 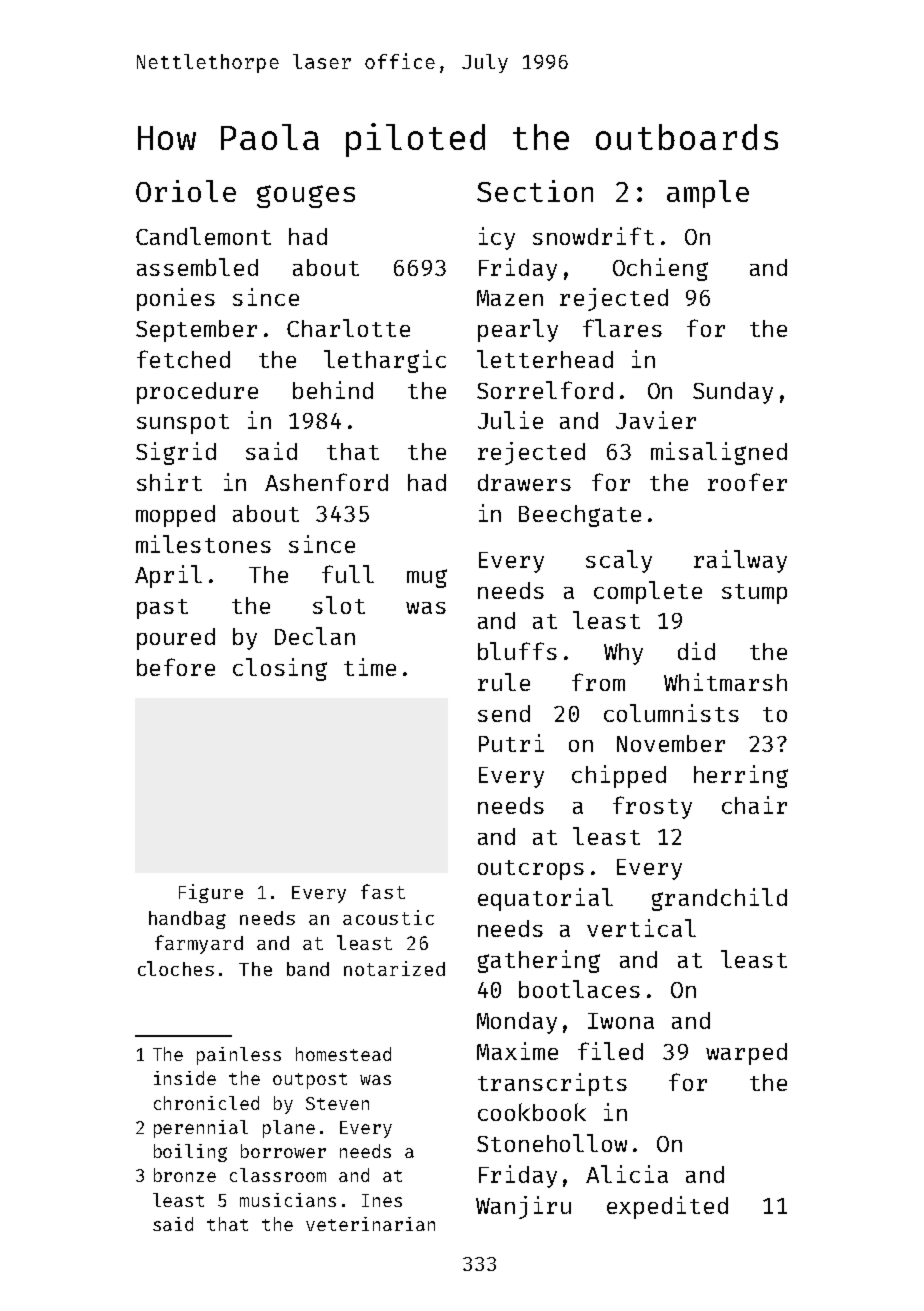 I want to click on Ochieng, so click(x=660, y=269).
